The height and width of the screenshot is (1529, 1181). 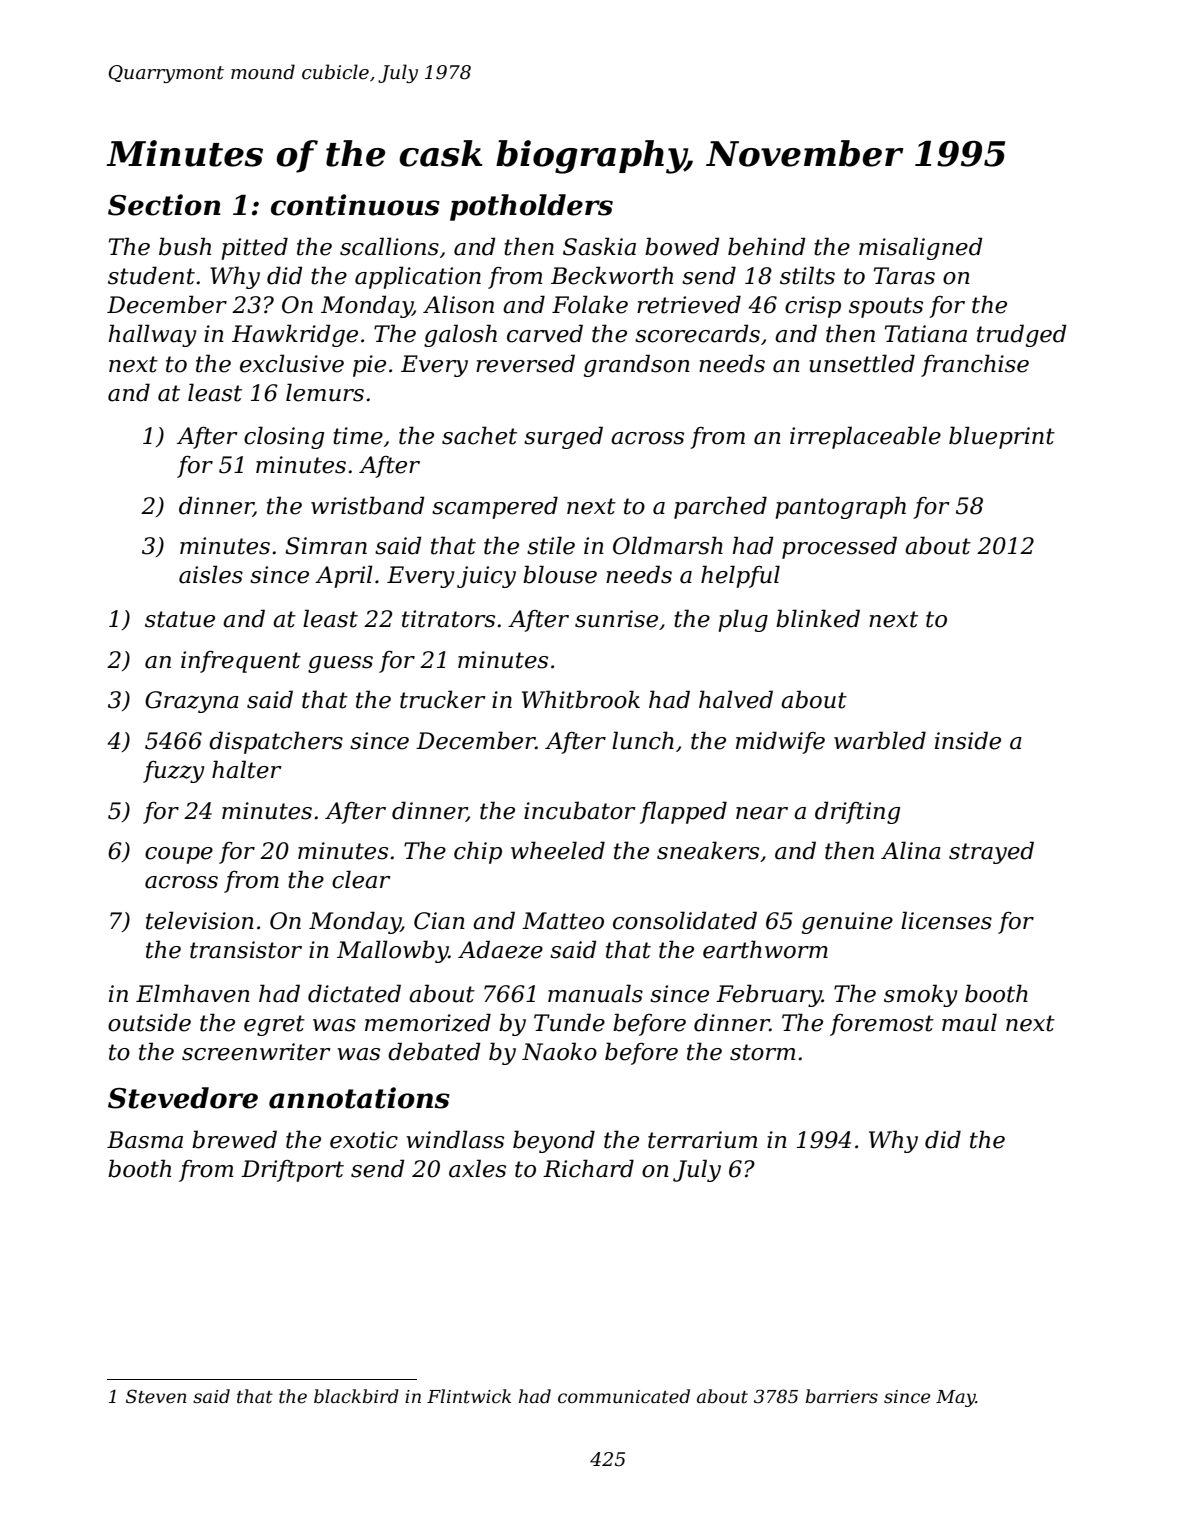 I want to click on barriers, so click(x=842, y=1396).
